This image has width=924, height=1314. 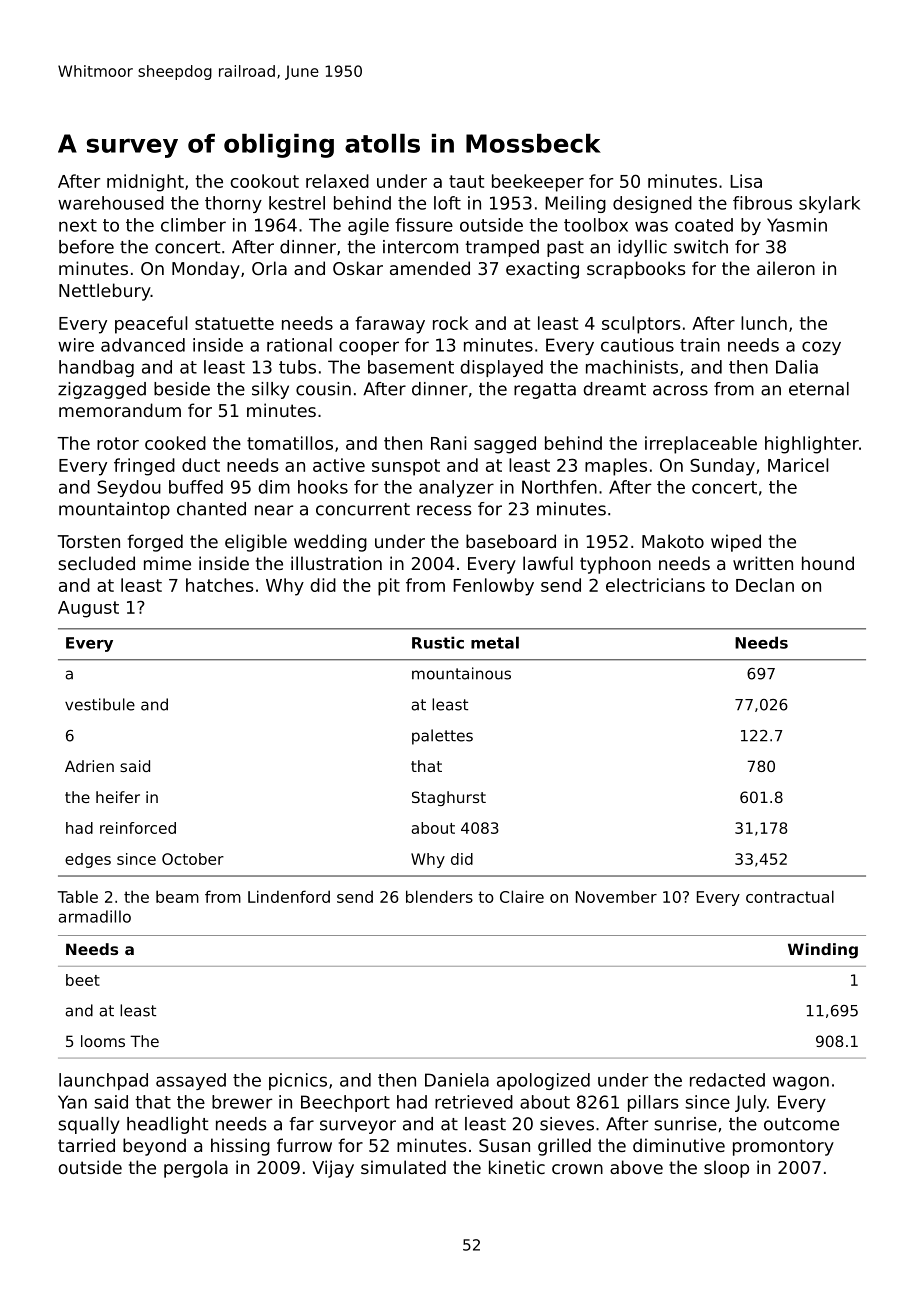 What do you see at coordinates (765, 585) in the image?
I see `Declan` at bounding box center [765, 585].
